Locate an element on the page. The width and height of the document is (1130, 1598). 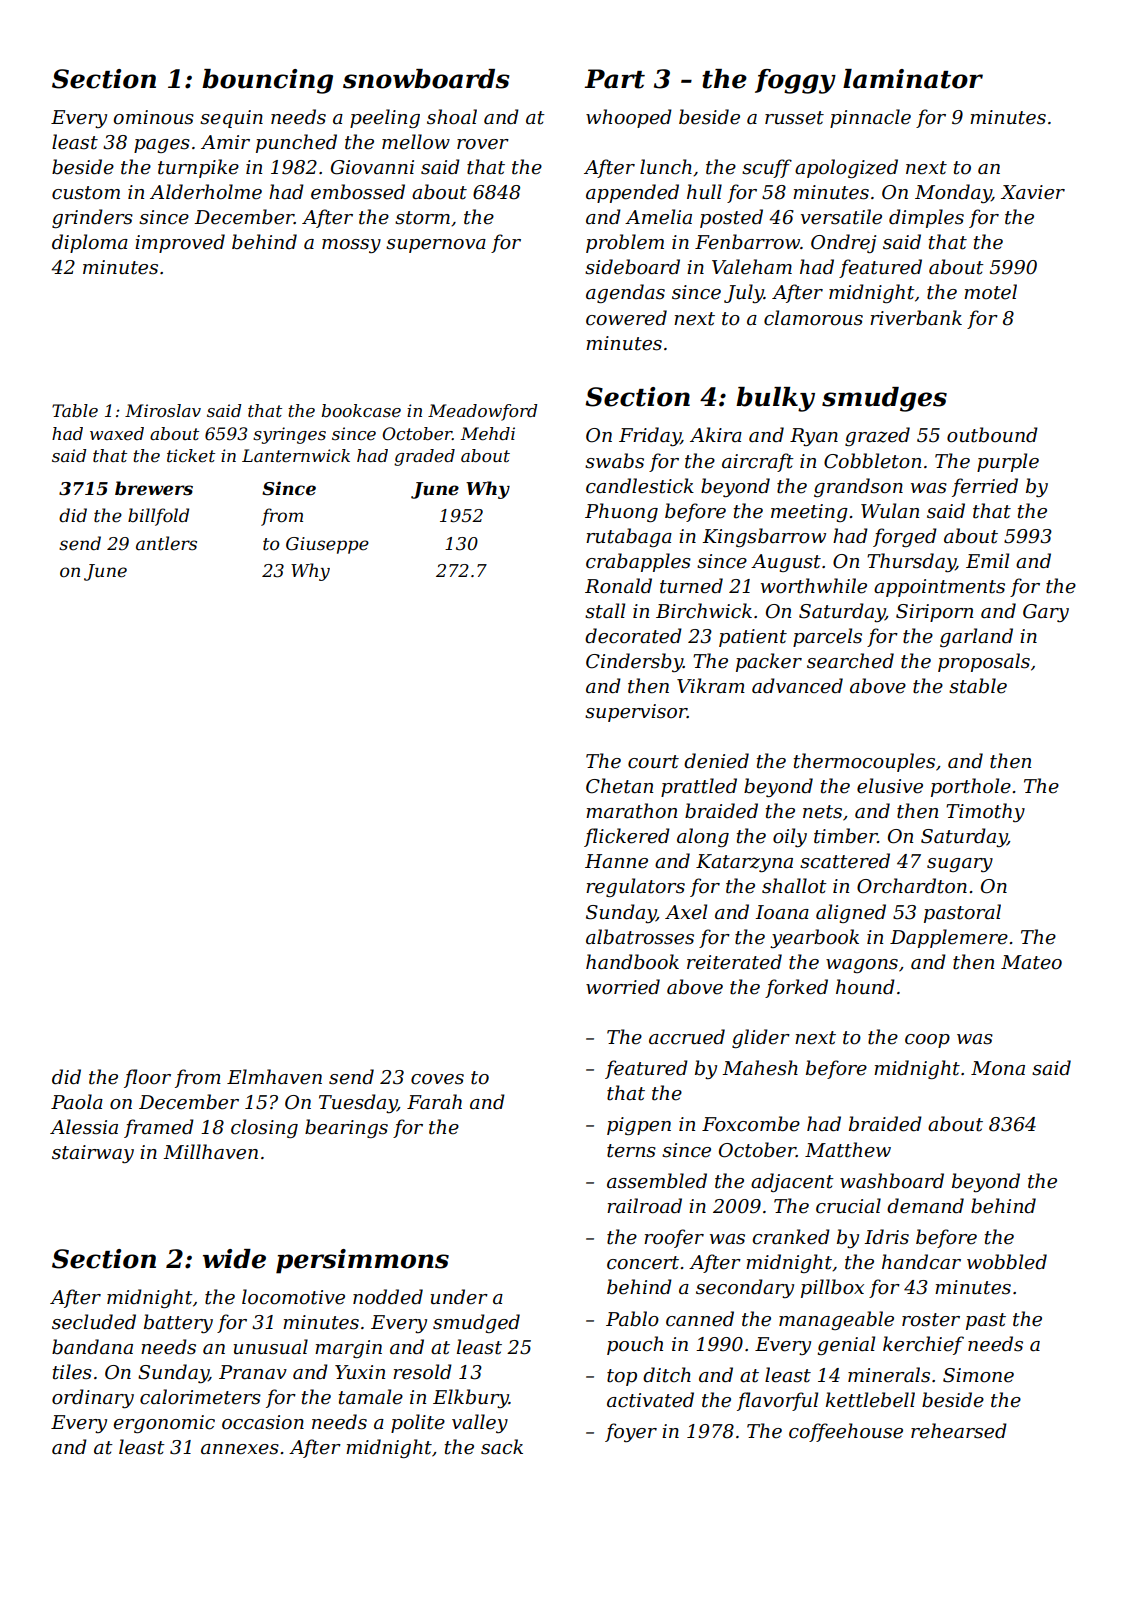
Dapplemere is located at coordinates (949, 938).
